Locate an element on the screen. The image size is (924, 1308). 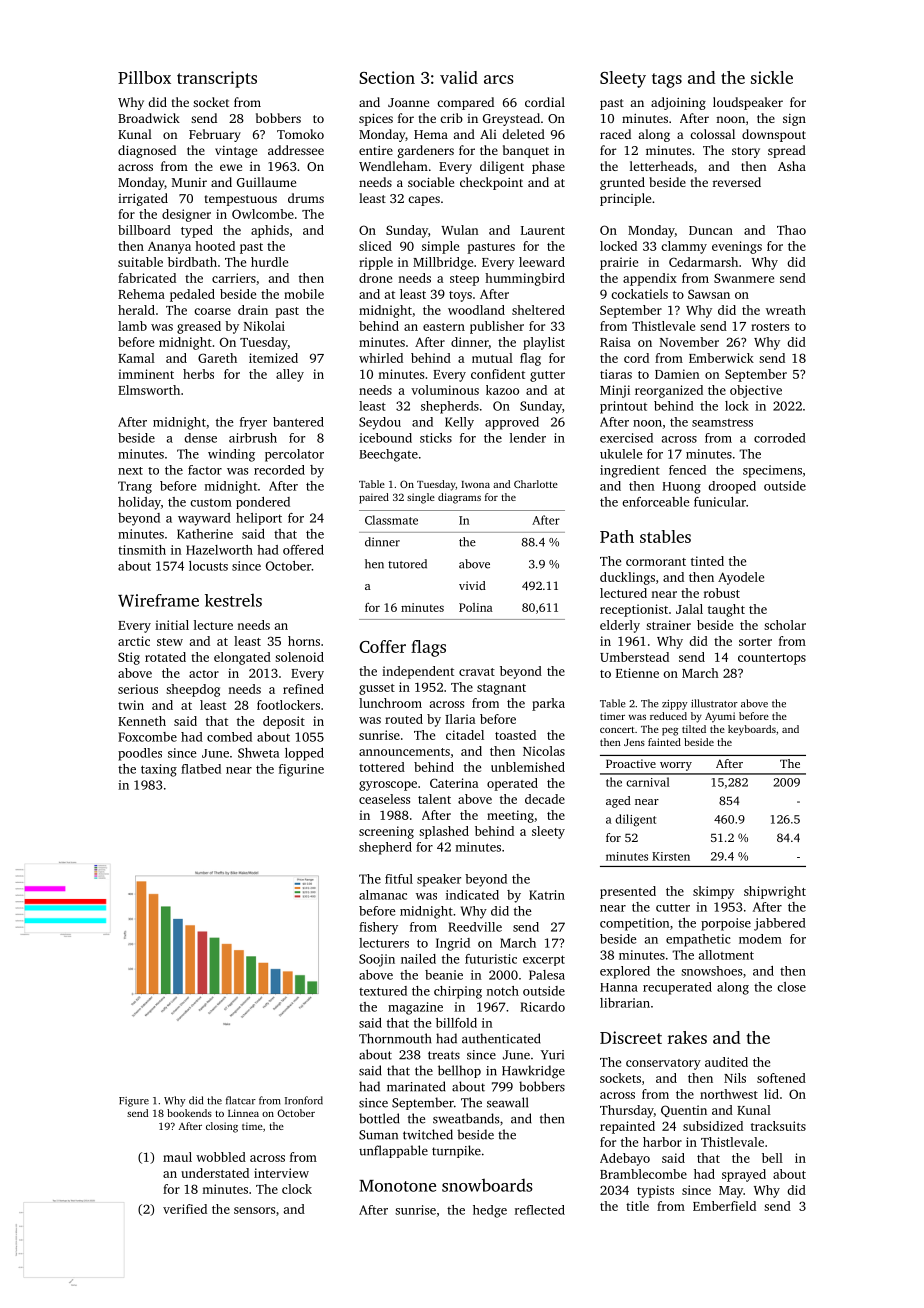
Hazelworth is located at coordinates (219, 550).
